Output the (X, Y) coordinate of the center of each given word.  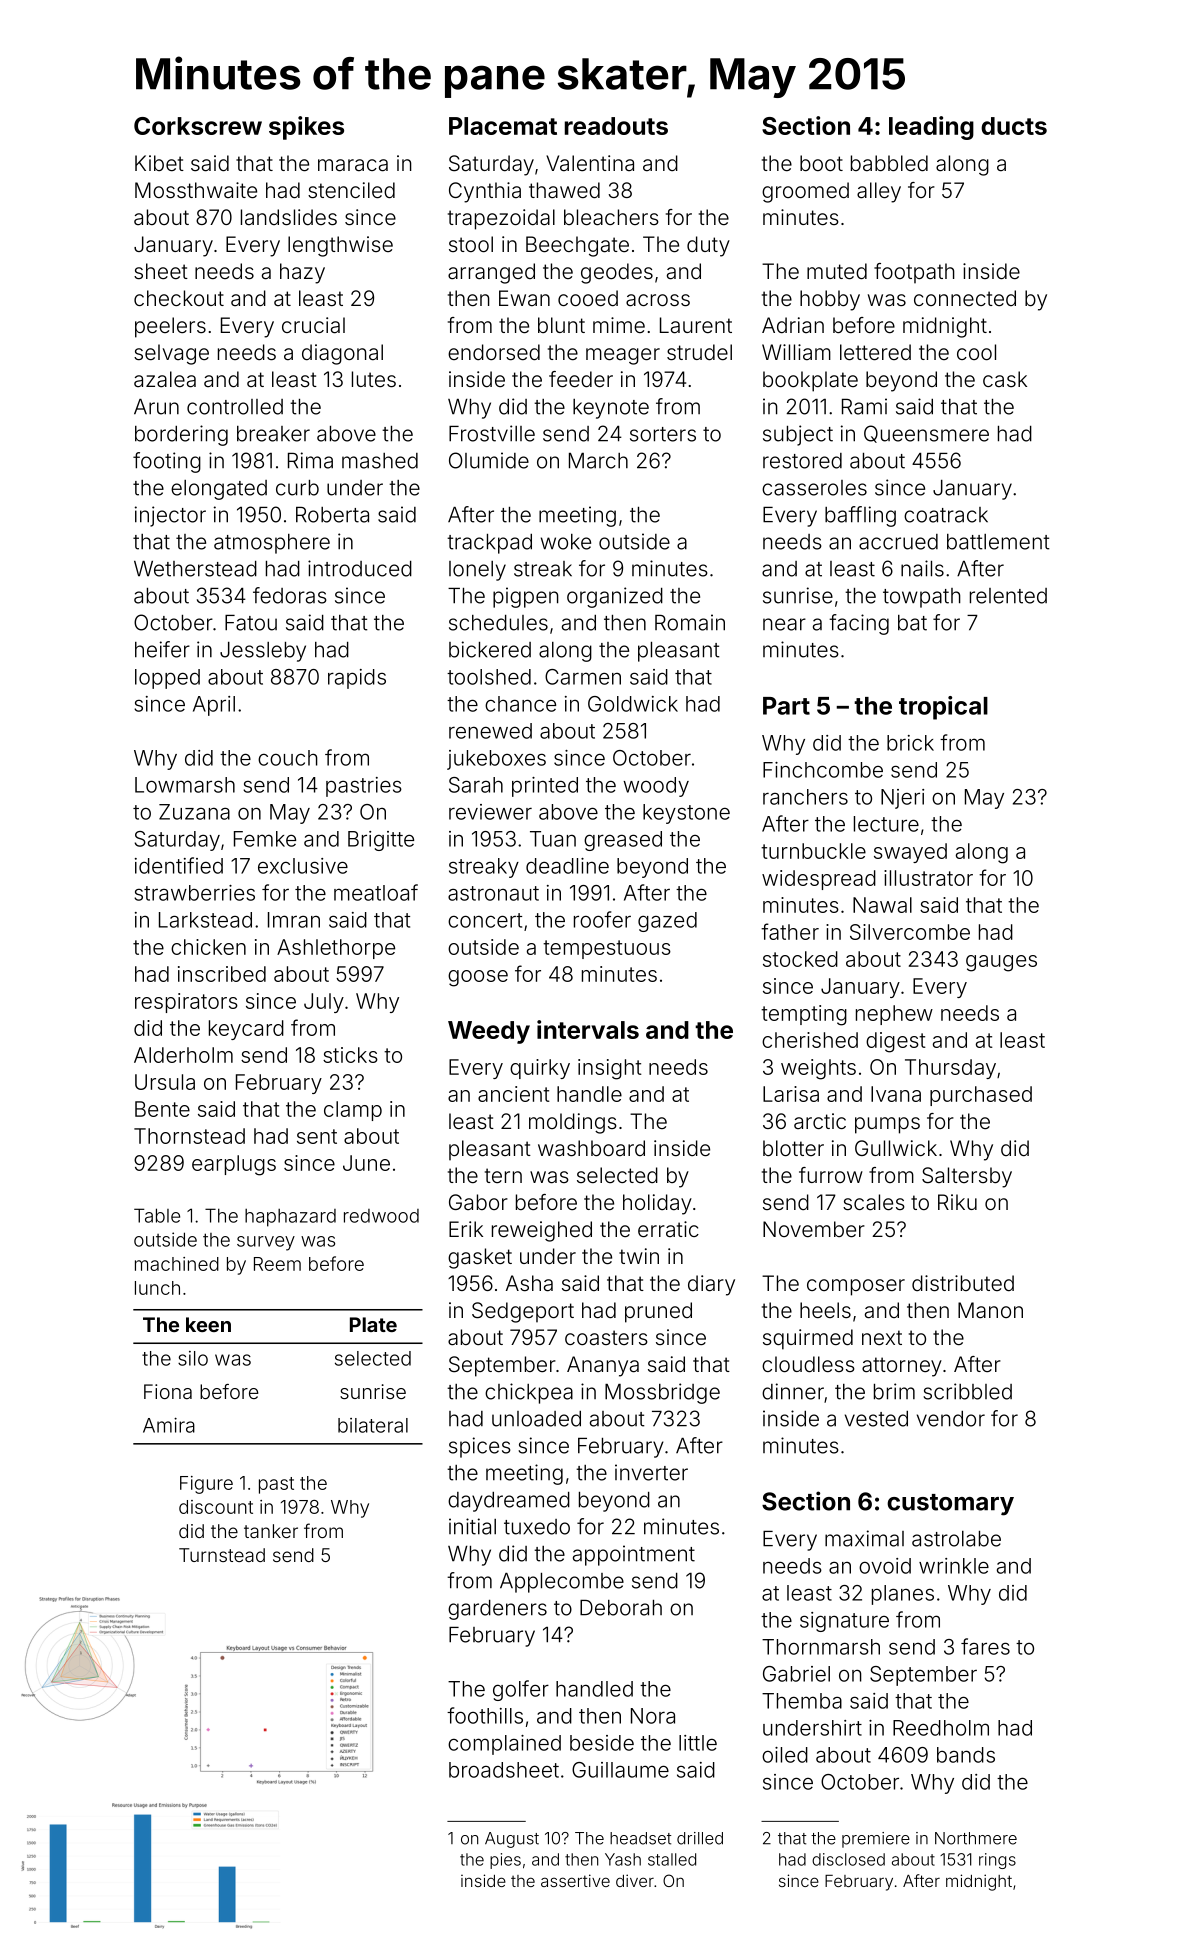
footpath (914, 273)
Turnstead (222, 1555)
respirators (186, 1003)
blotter (793, 1148)
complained (504, 1745)
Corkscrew (198, 126)
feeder (581, 379)
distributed (963, 1283)
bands (966, 1755)
